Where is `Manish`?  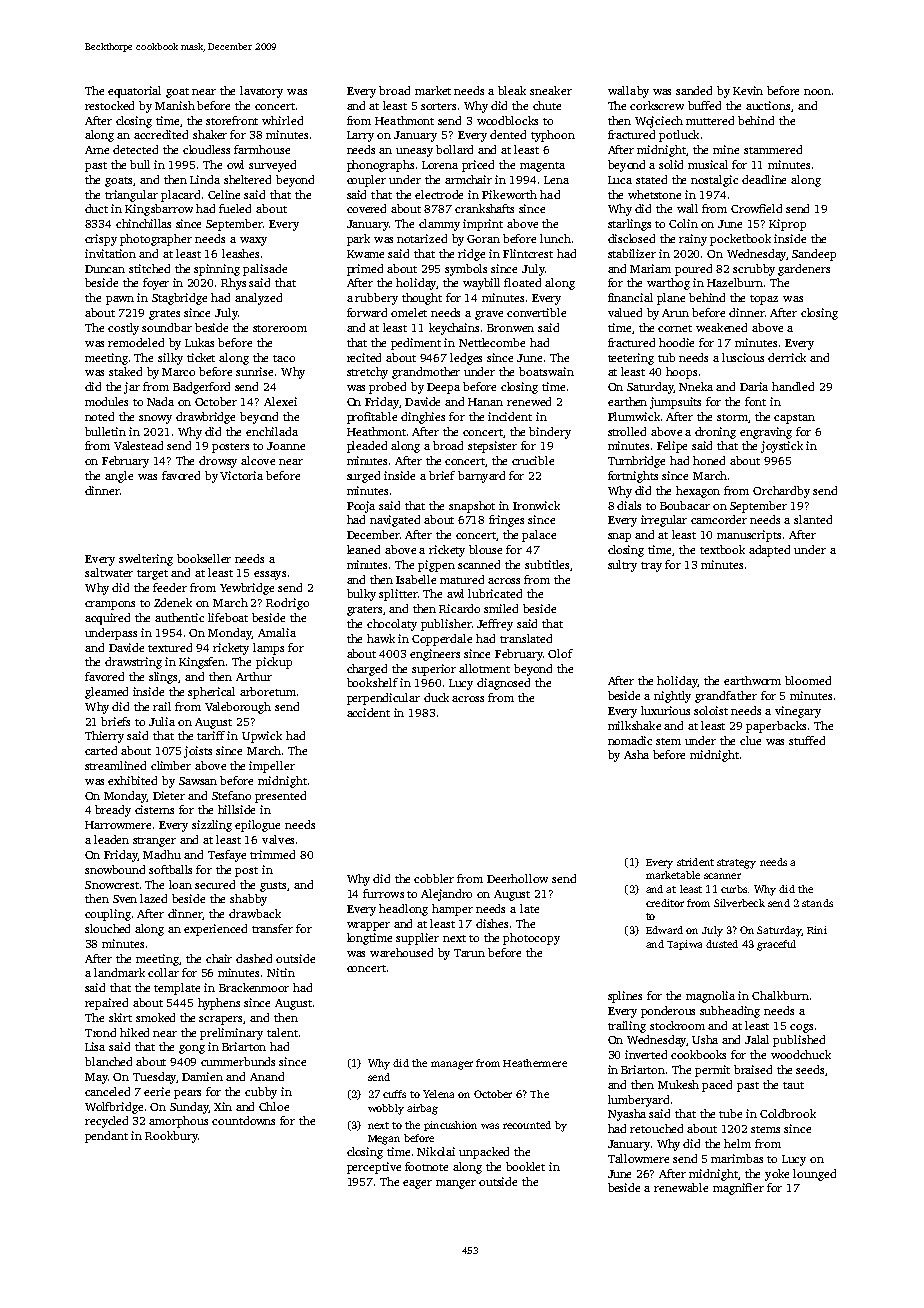
Manish is located at coordinates (175, 105).
